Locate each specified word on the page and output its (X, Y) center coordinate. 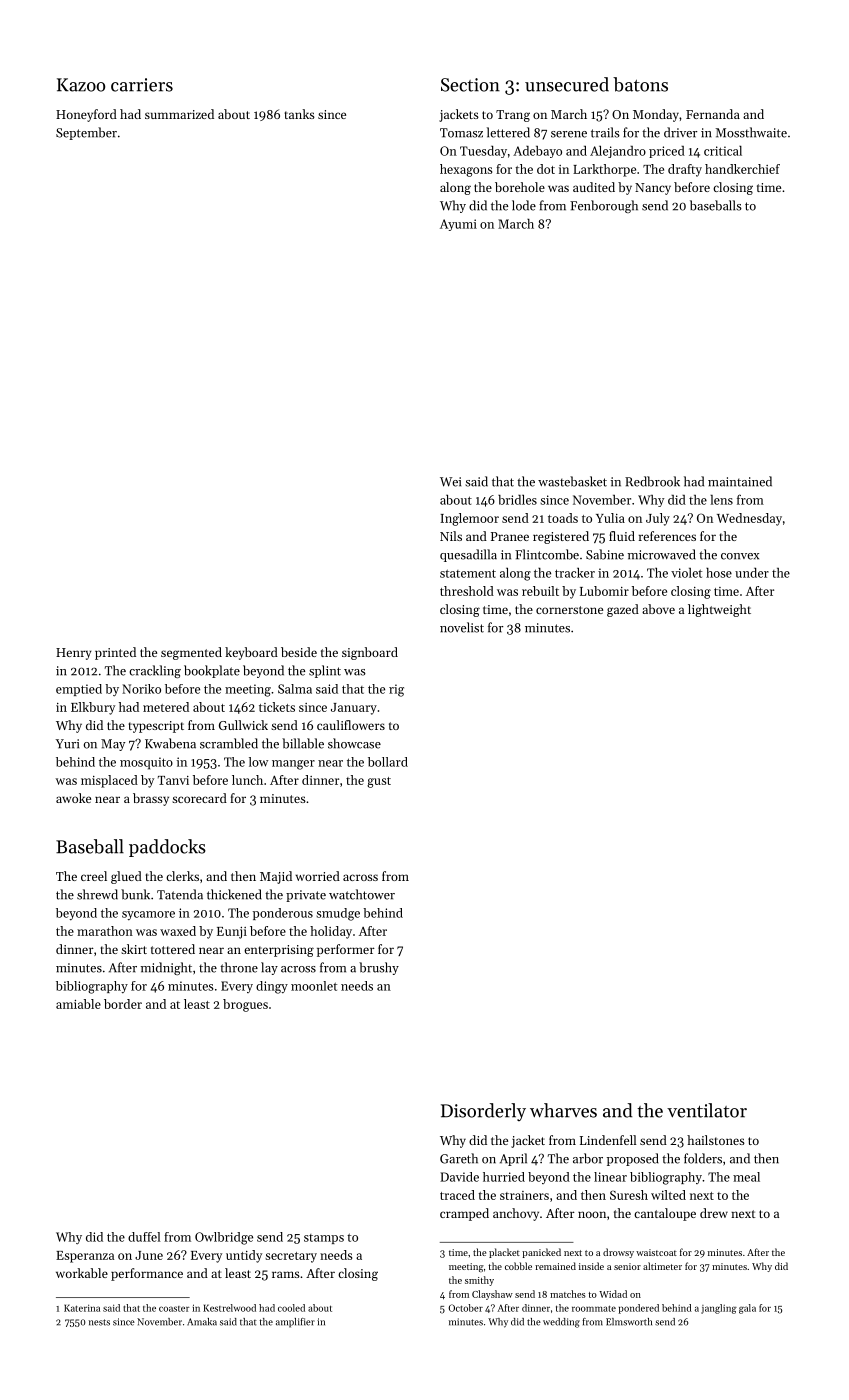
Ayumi (458, 225)
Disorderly (483, 1112)
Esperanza (85, 1257)
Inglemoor (469, 519)
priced (667, 152)
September (86, 133)
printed (115, 653)
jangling (719, 1309)
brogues (245, 1005)
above (658, 609)
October (465, 1308)
